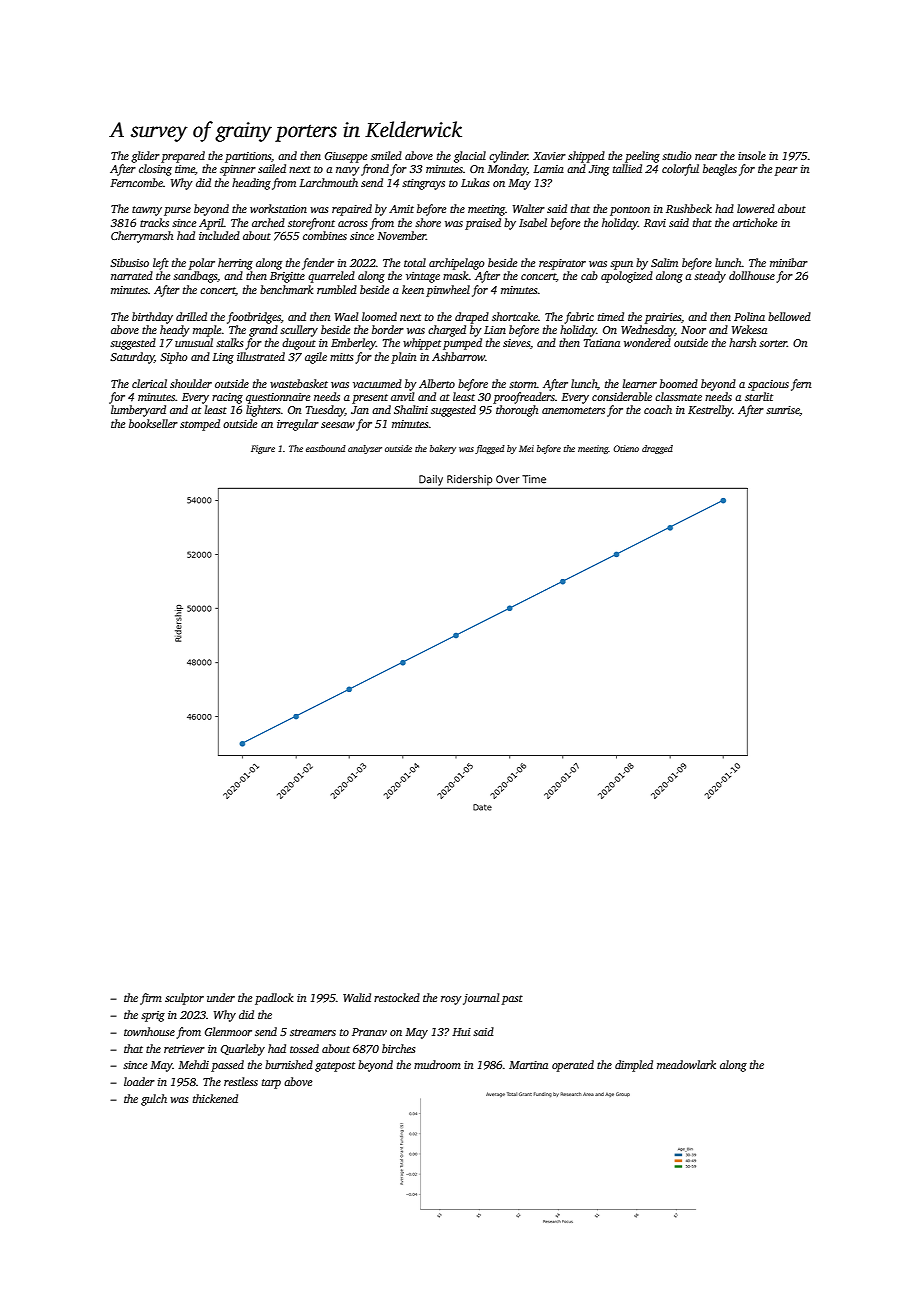 The height and width of the screenshot is (1308, 924). Describe the element at coordinates (755, 222) in the screenshot. I see `artichoke` at that location.
